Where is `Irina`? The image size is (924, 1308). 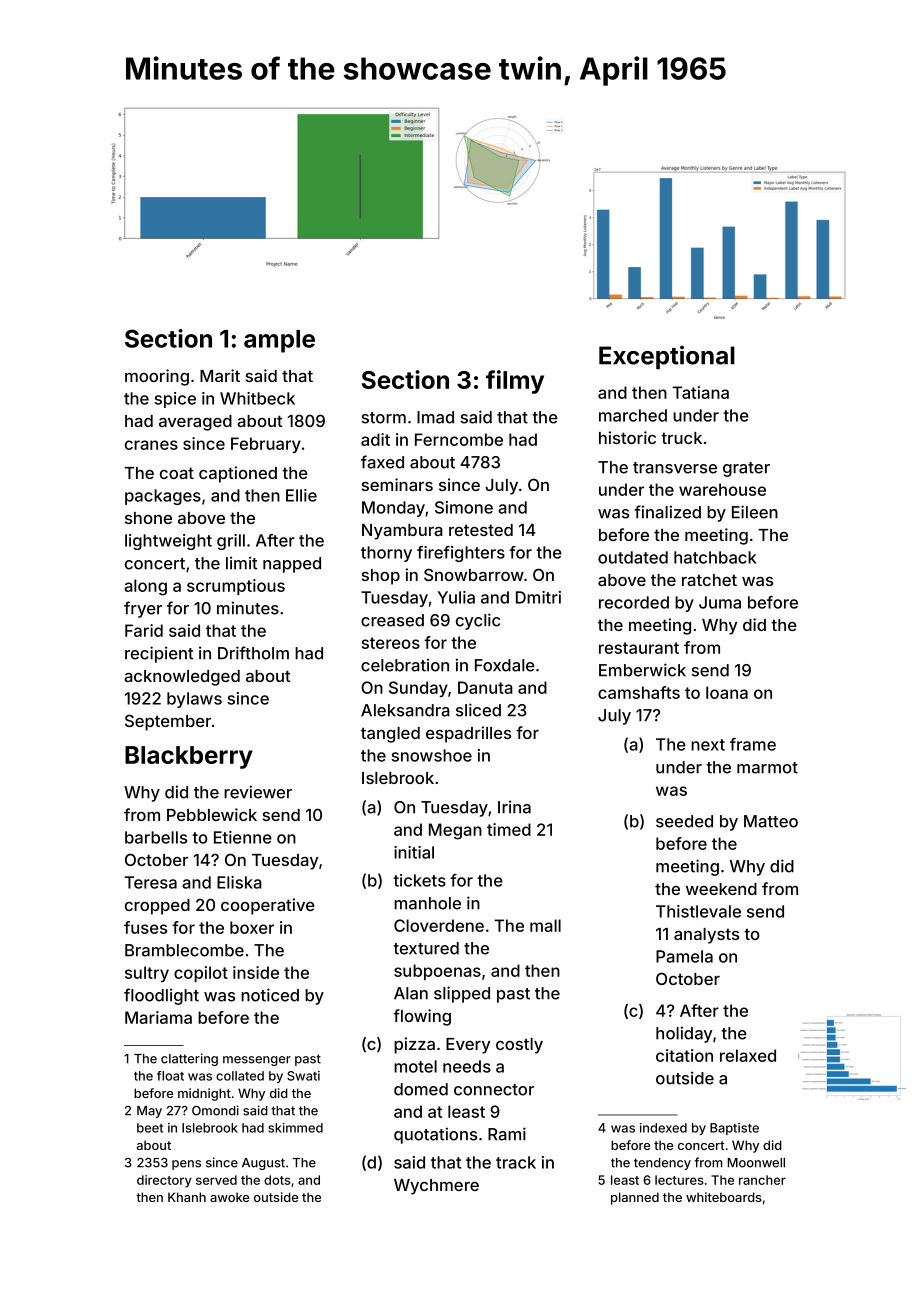
Irina is located at coordinates (514, 807).
